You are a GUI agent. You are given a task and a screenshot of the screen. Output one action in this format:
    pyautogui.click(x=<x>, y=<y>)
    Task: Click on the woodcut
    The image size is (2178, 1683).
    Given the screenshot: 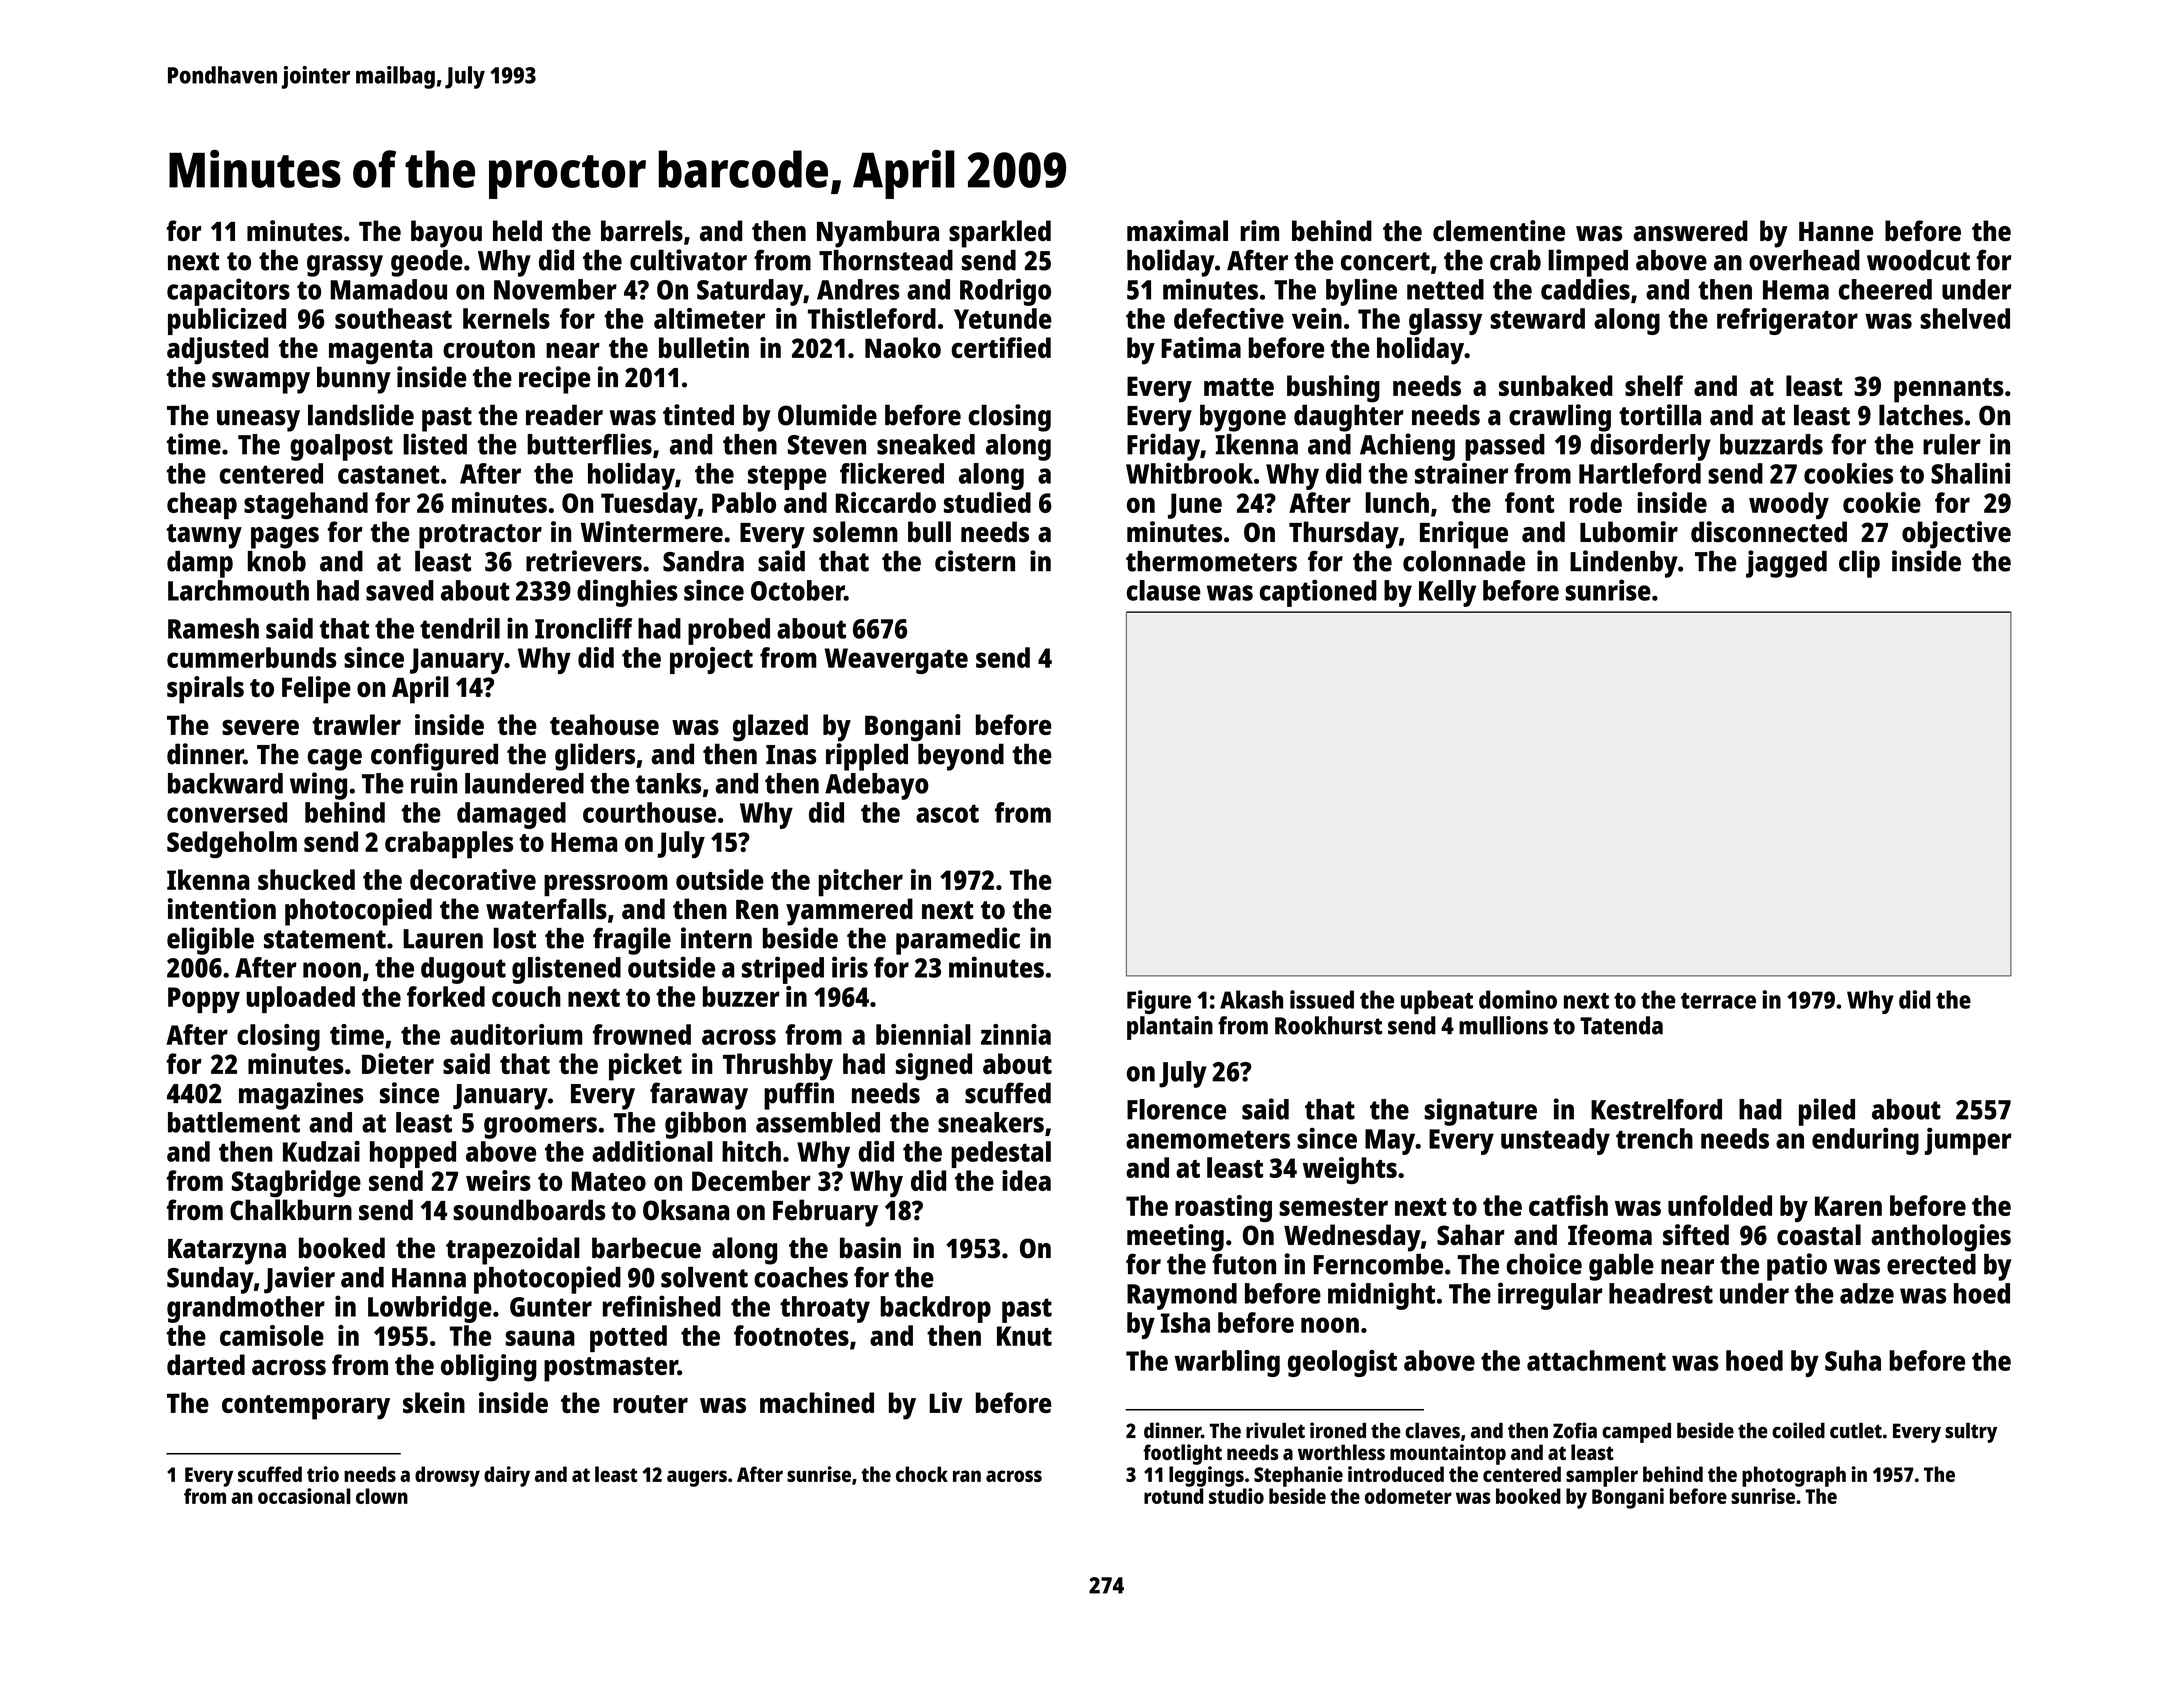 What is the action you would take?
    pyautogui.click(x=1918, y=260)
